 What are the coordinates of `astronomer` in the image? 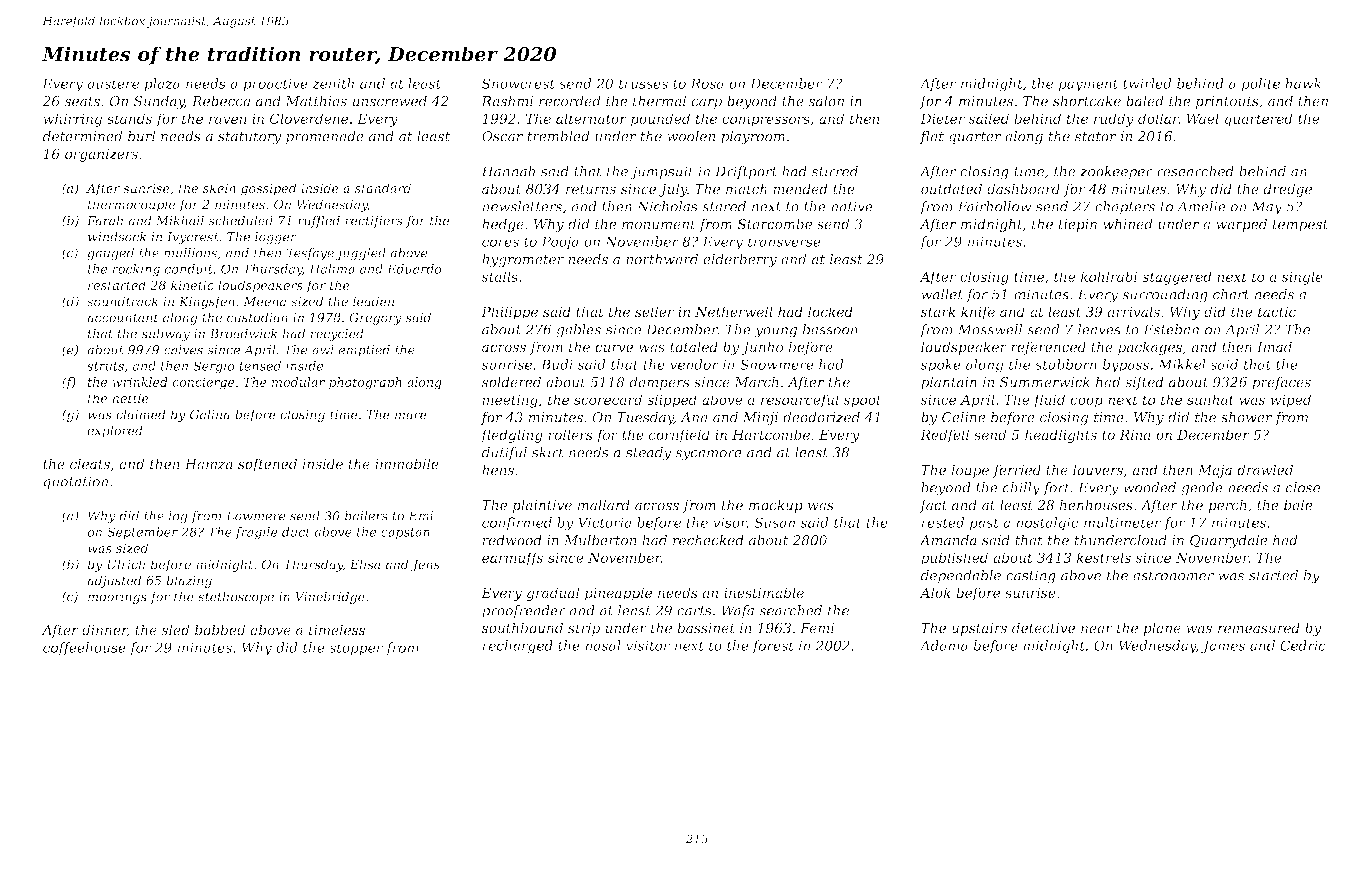 It's located at (1173, 576).
